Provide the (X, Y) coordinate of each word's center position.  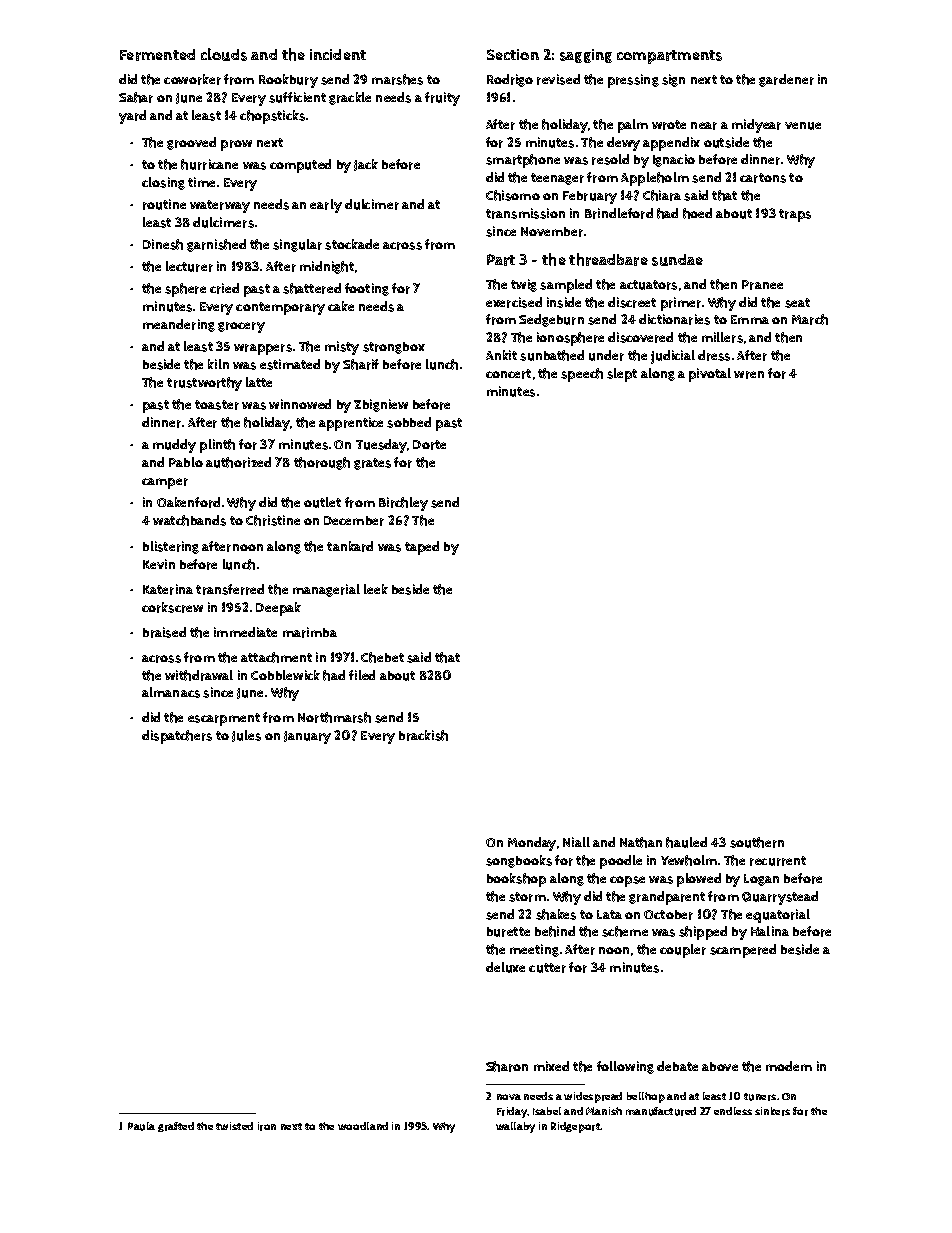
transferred (230, 589)
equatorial (778, 916)
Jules (246, 736)
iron (267, 1126)
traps (795, 215)
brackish (423, 735)
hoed (697, 213)
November (552, 232)
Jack (366, 165)
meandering (179, 325)
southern (757, 842)
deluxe (505, 967)
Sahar (136, 97)
